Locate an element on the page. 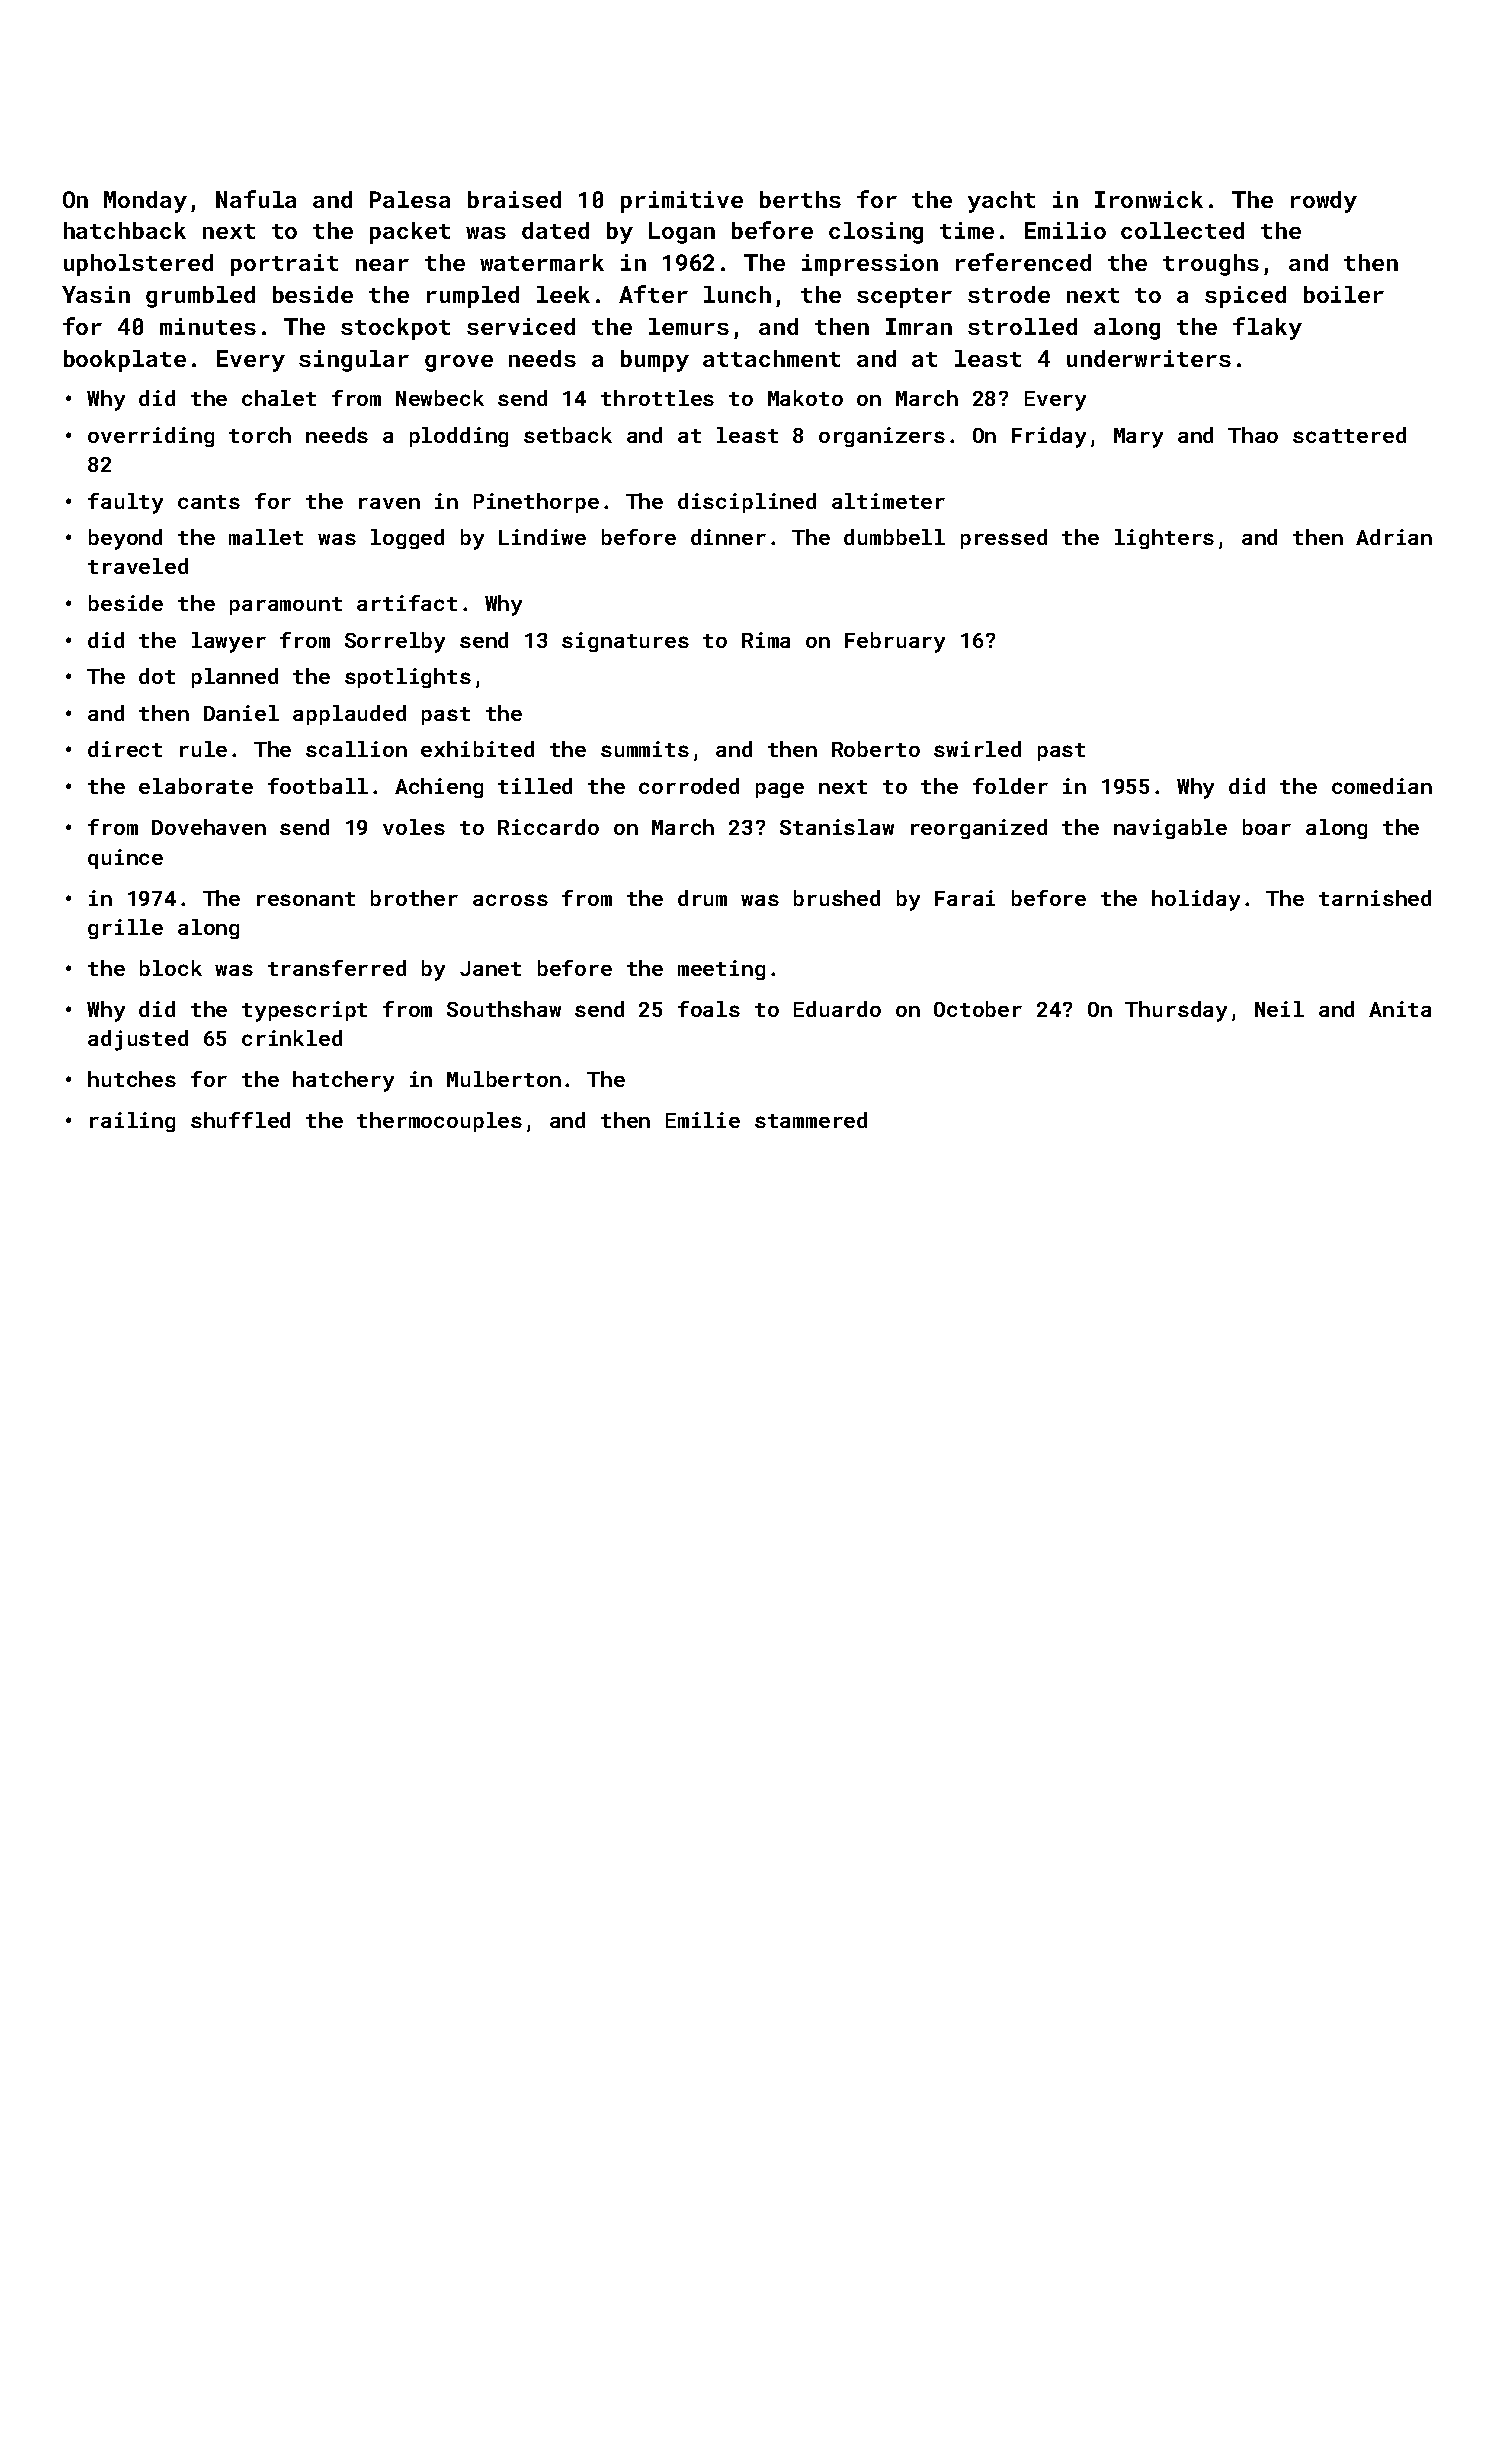  Ironwick is located at coordinates (1149, 199).
